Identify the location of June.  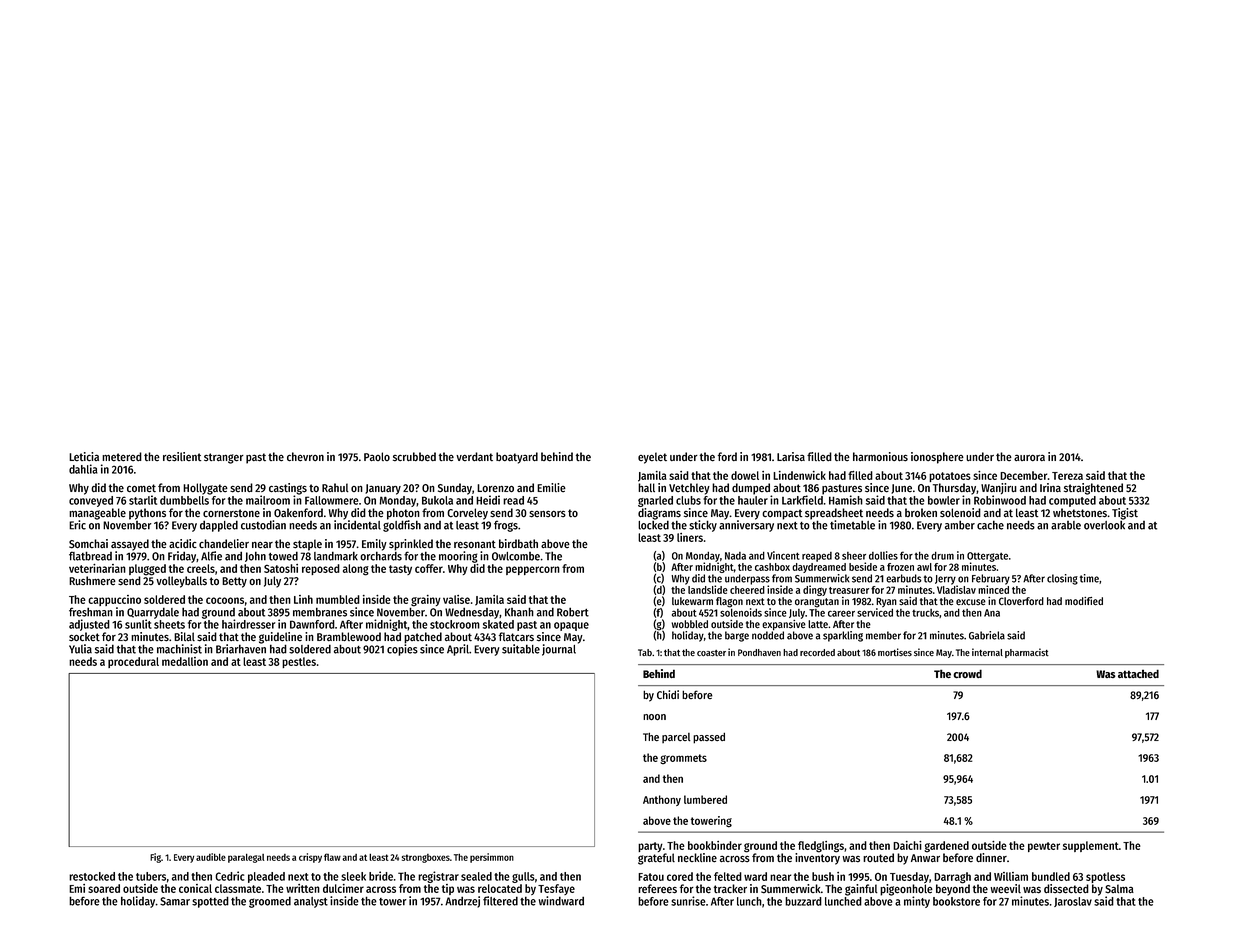
(901, 489).
